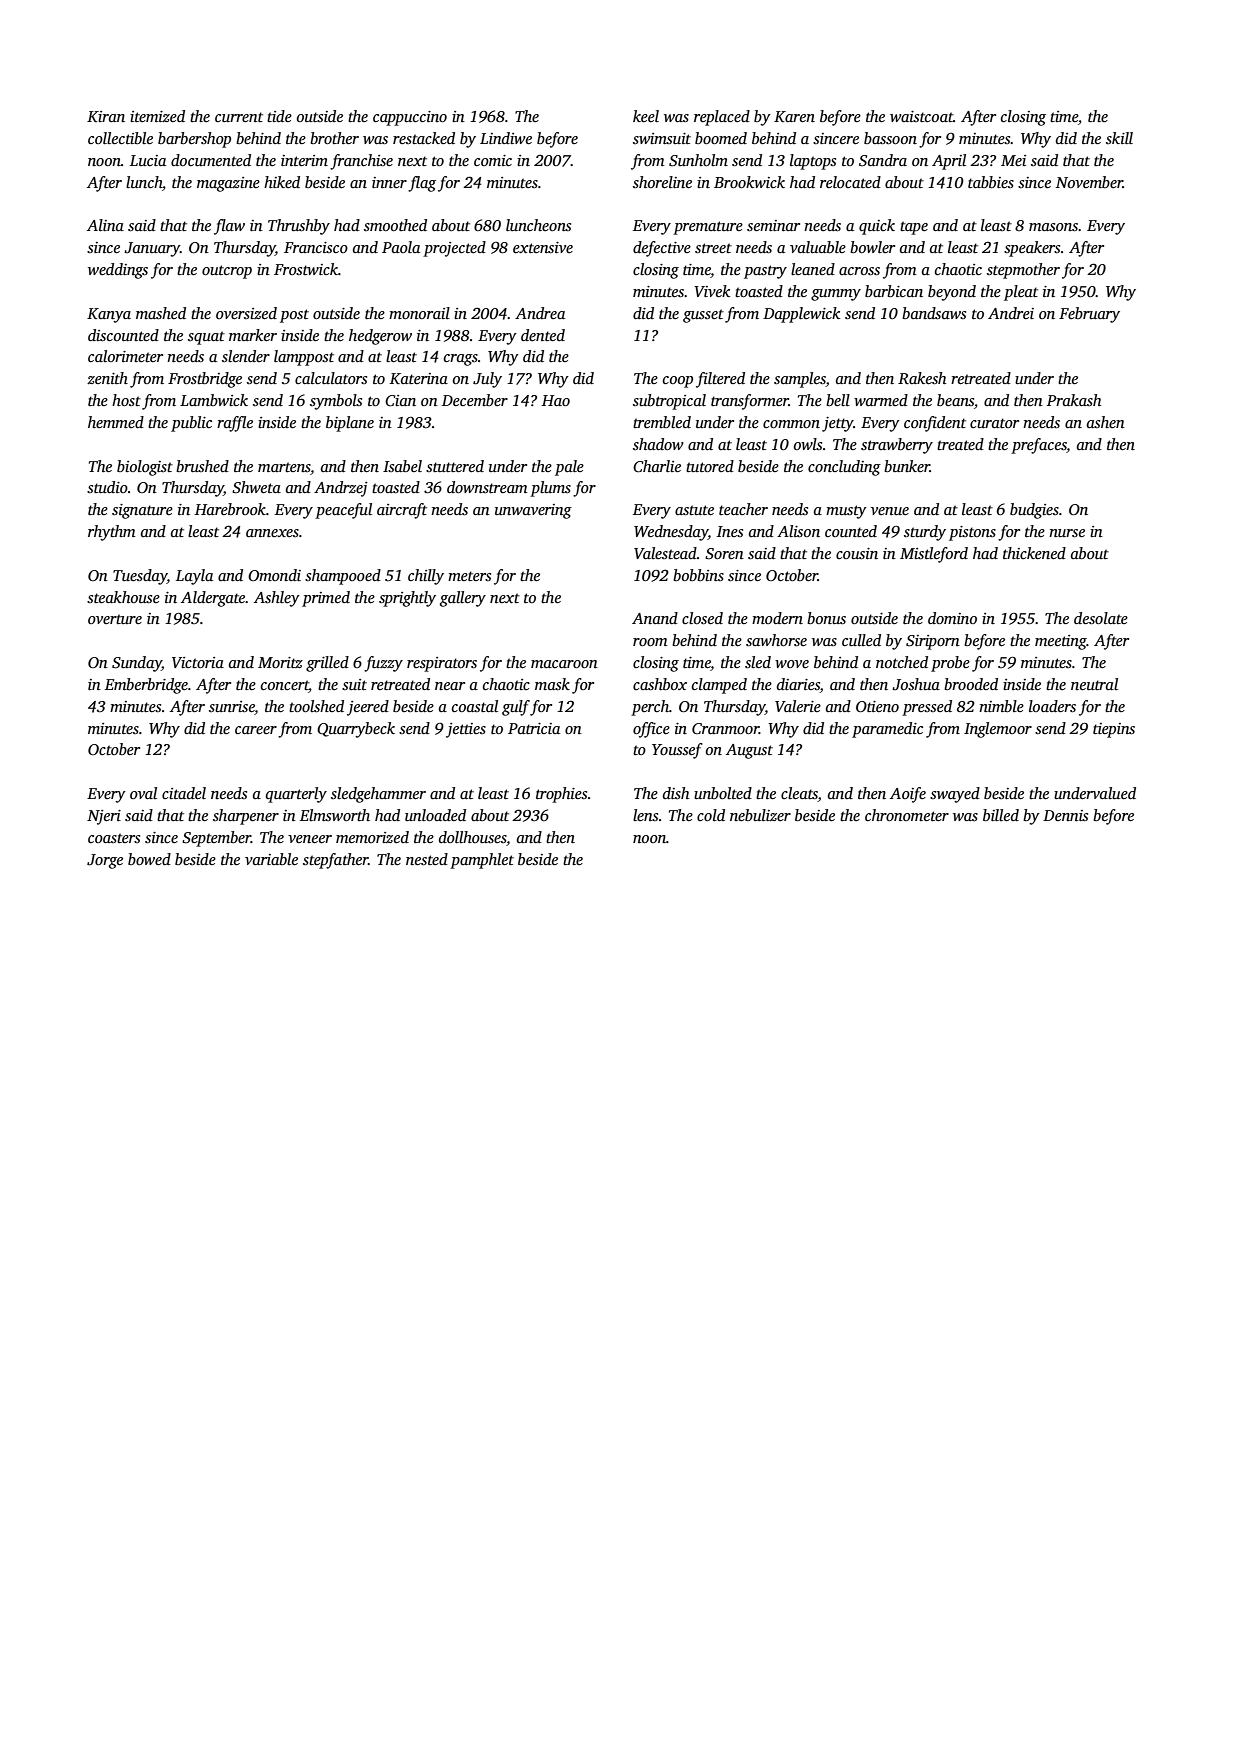  Describe the element at coordinates (1074, 400) in the screenshot. I see `Prakash` at that location.
